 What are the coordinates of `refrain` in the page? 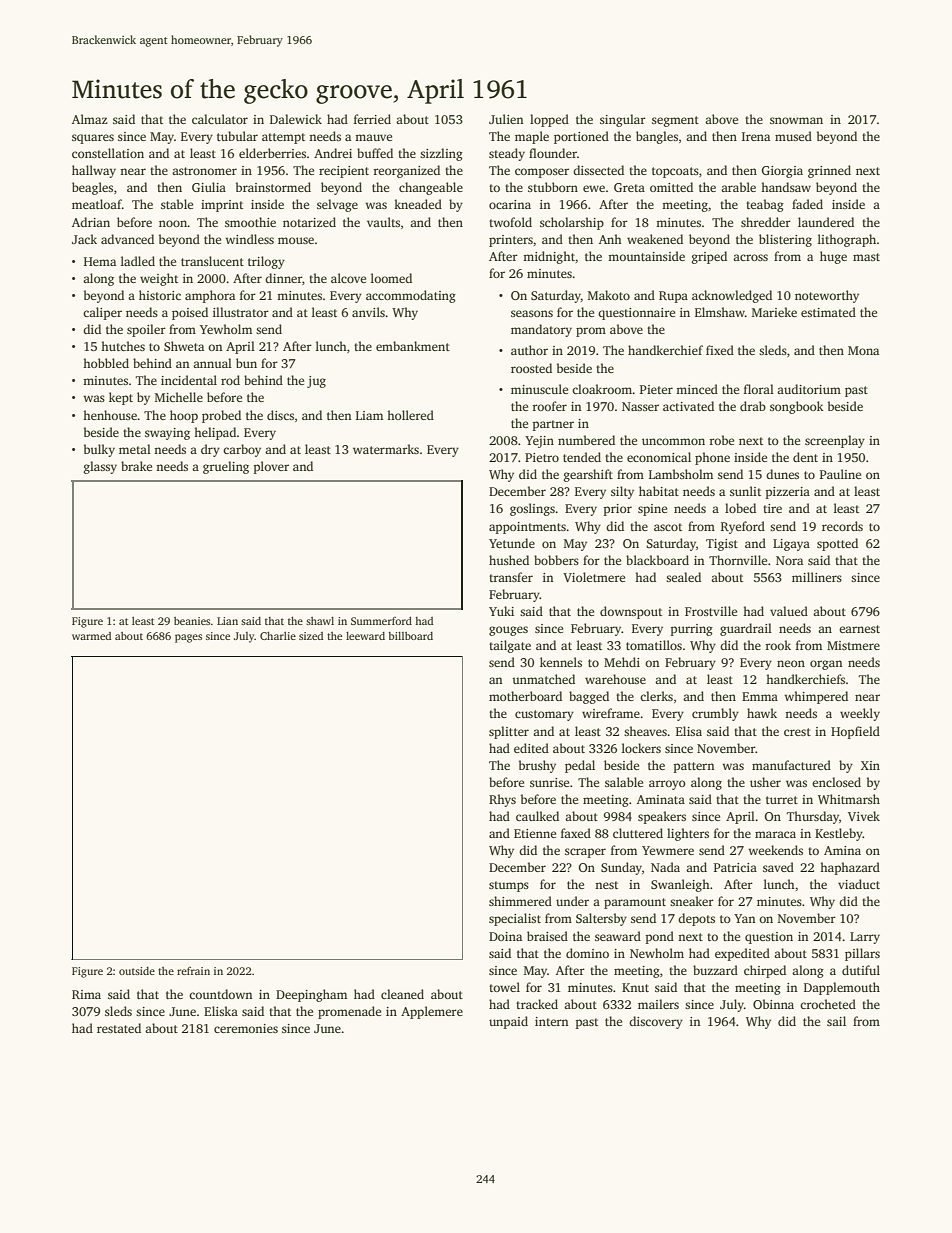 It's located at (193, 971).
